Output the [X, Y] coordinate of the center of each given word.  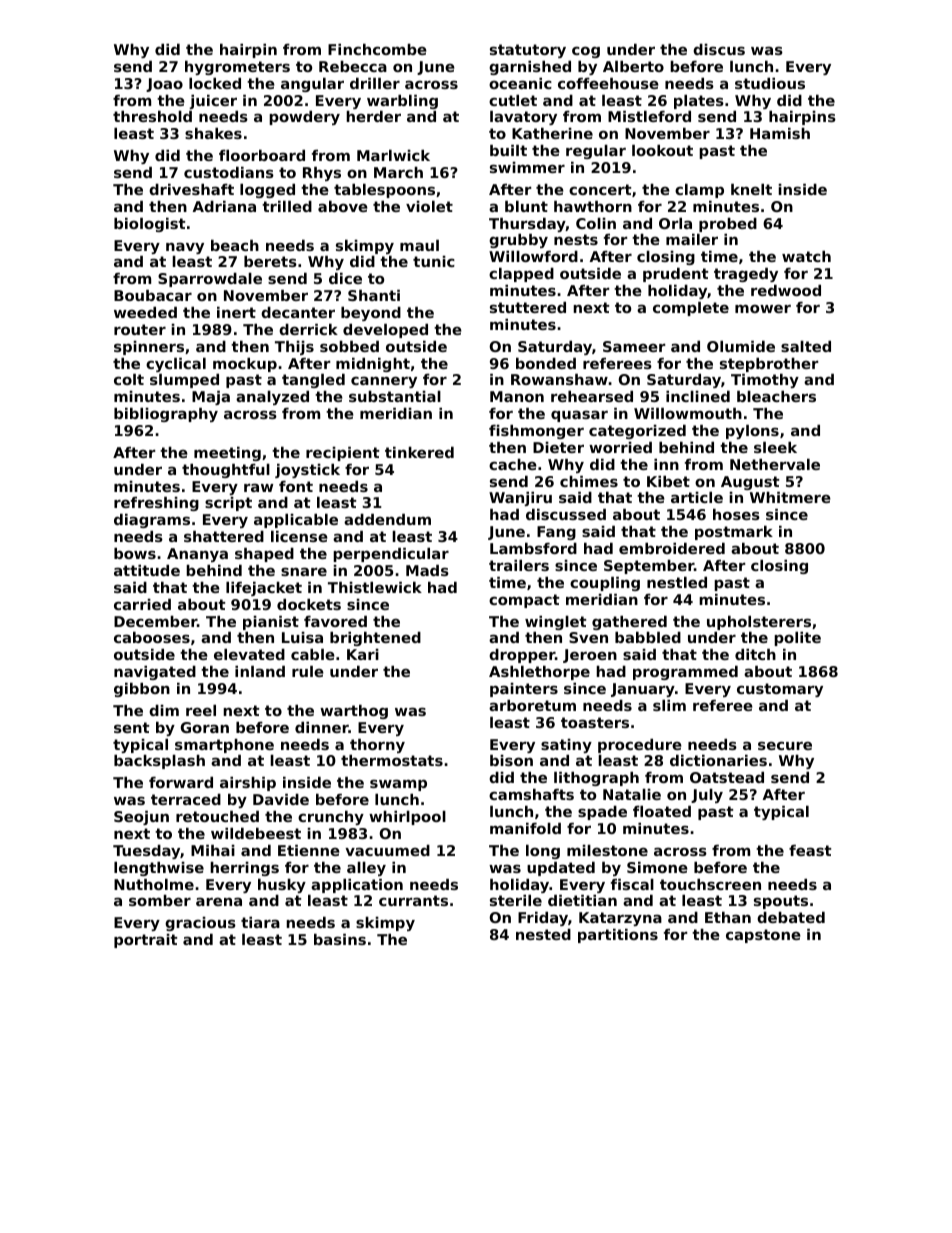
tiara [260, 922]
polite [797, 639]
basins [340, 939]
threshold [152, 116]
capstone [763, 936]
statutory [528, 51]
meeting [227, 454]
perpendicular [391, 555]
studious [770, 83]
